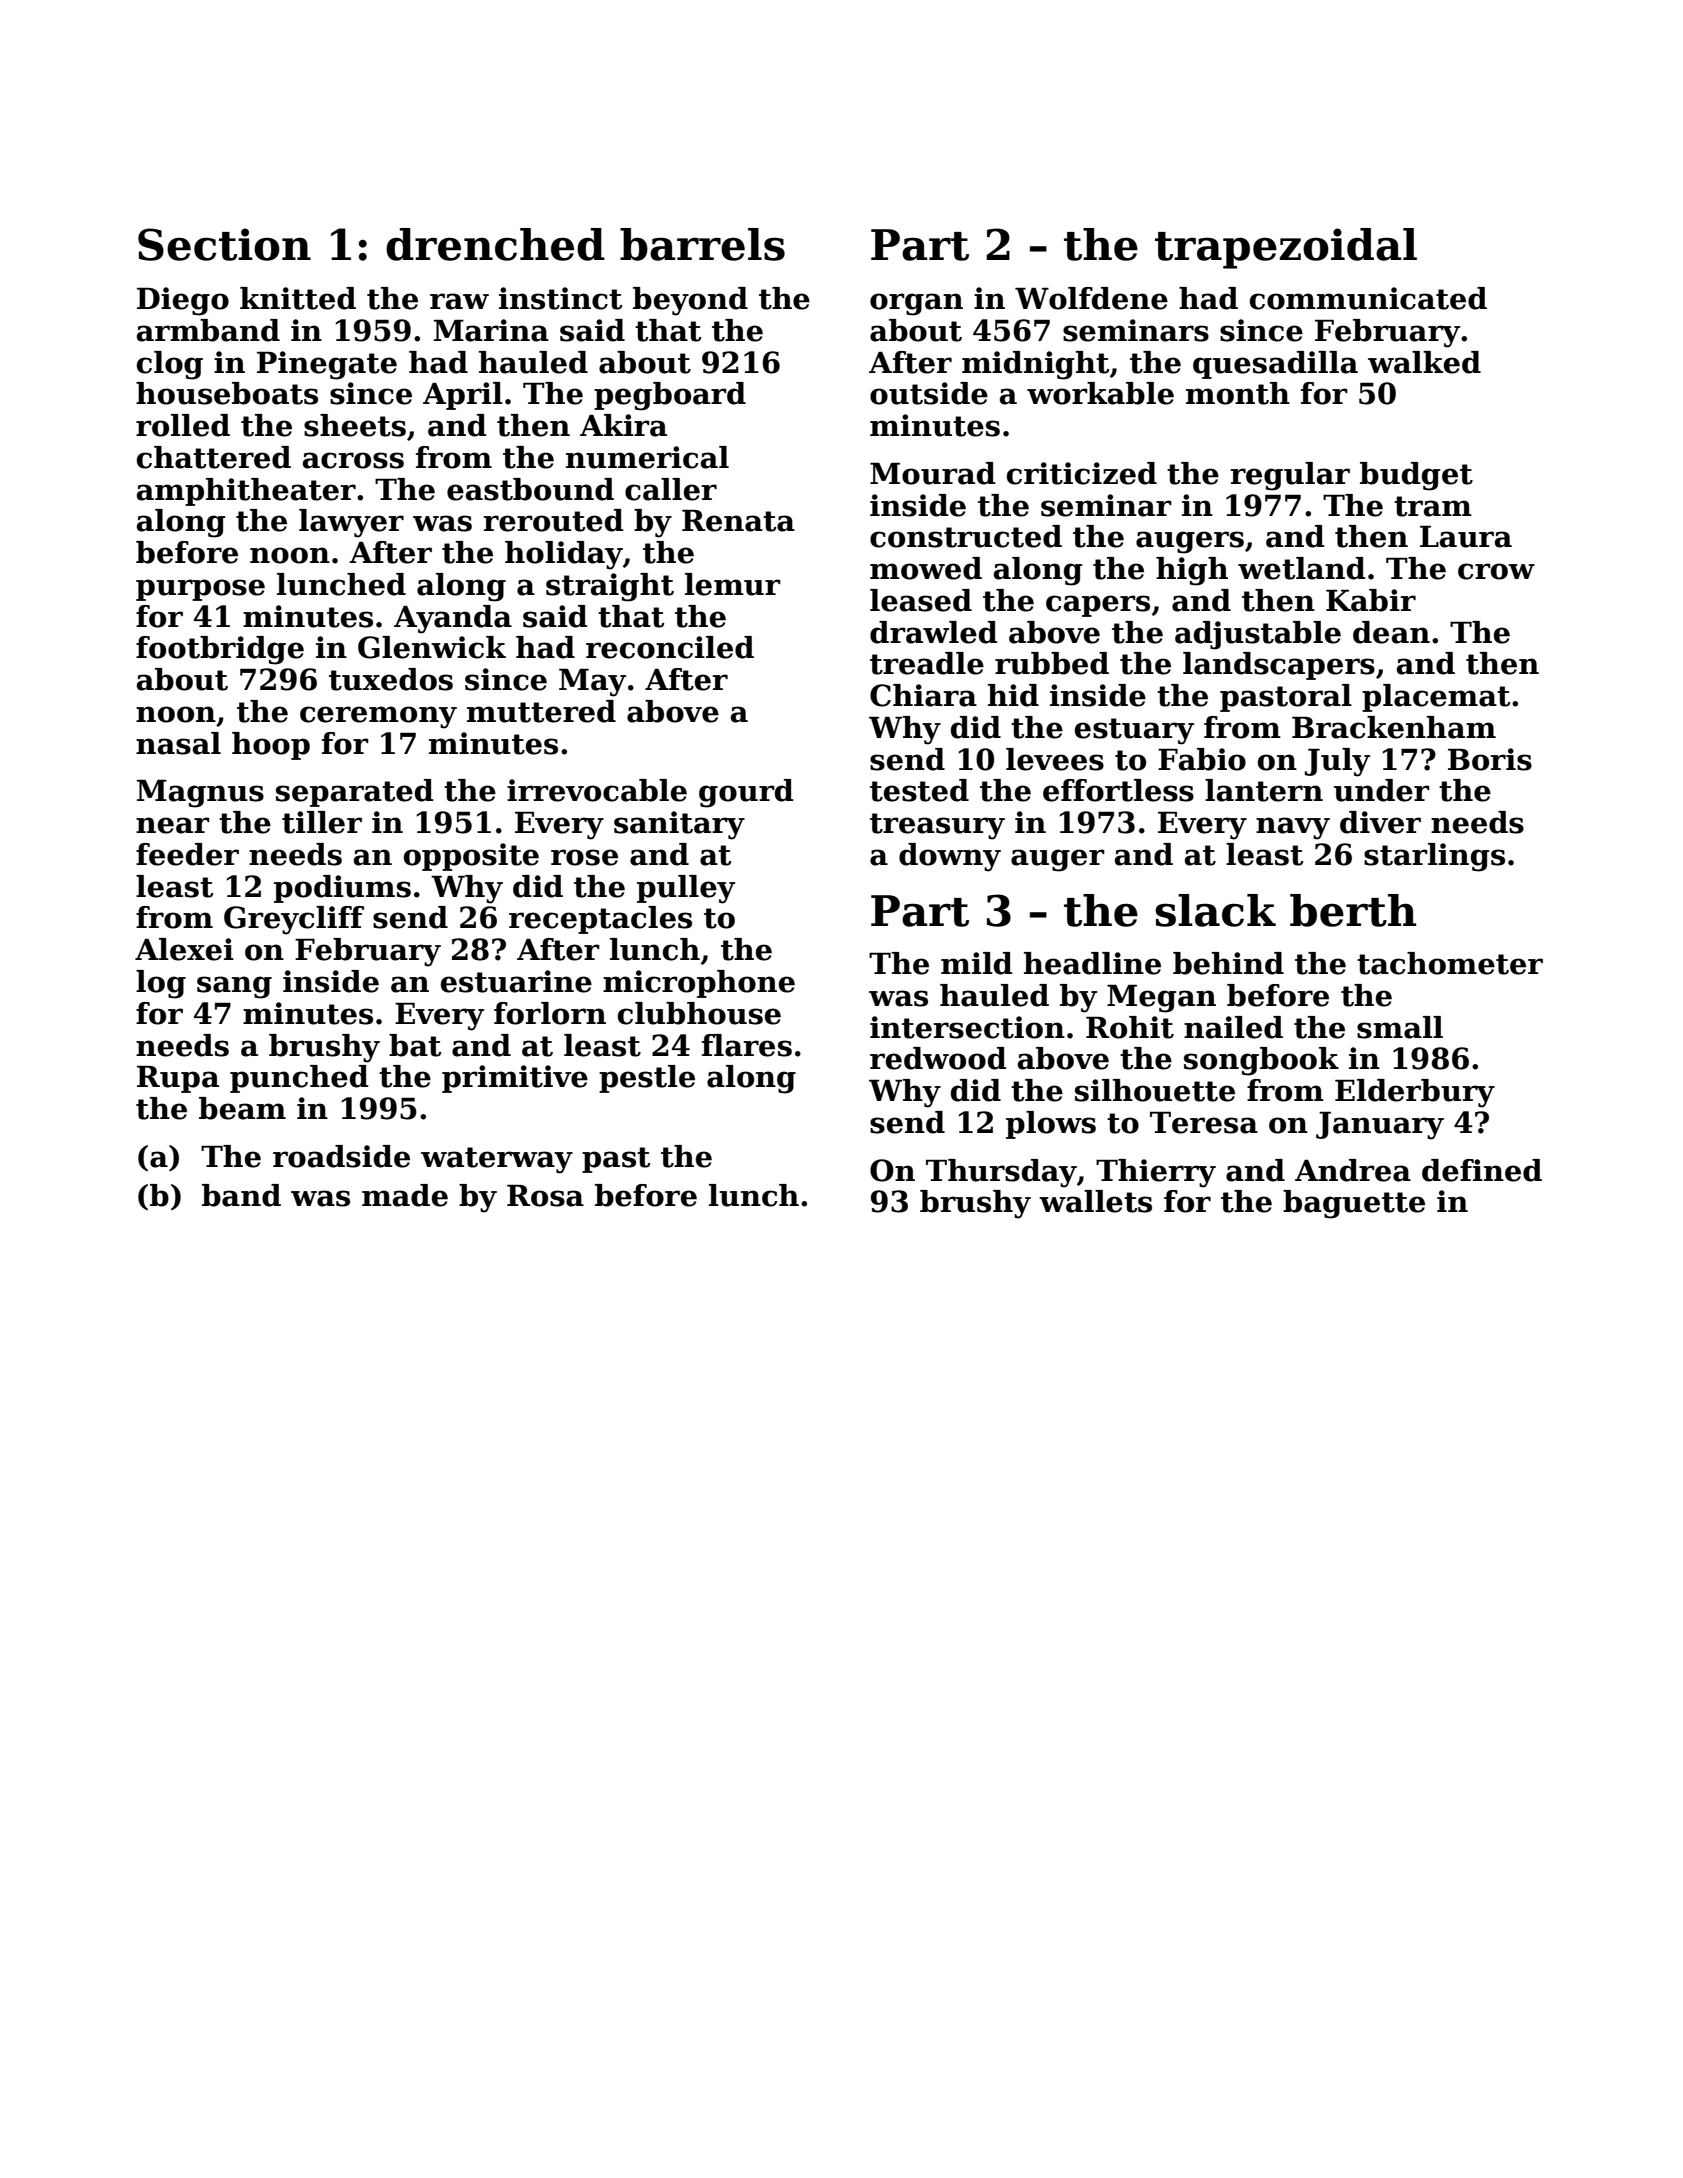 The width and height of the screenshot is (1683, 2178). Describe the element at coordinates (950, 857) in the screenshot. I see `downy` at that location.
